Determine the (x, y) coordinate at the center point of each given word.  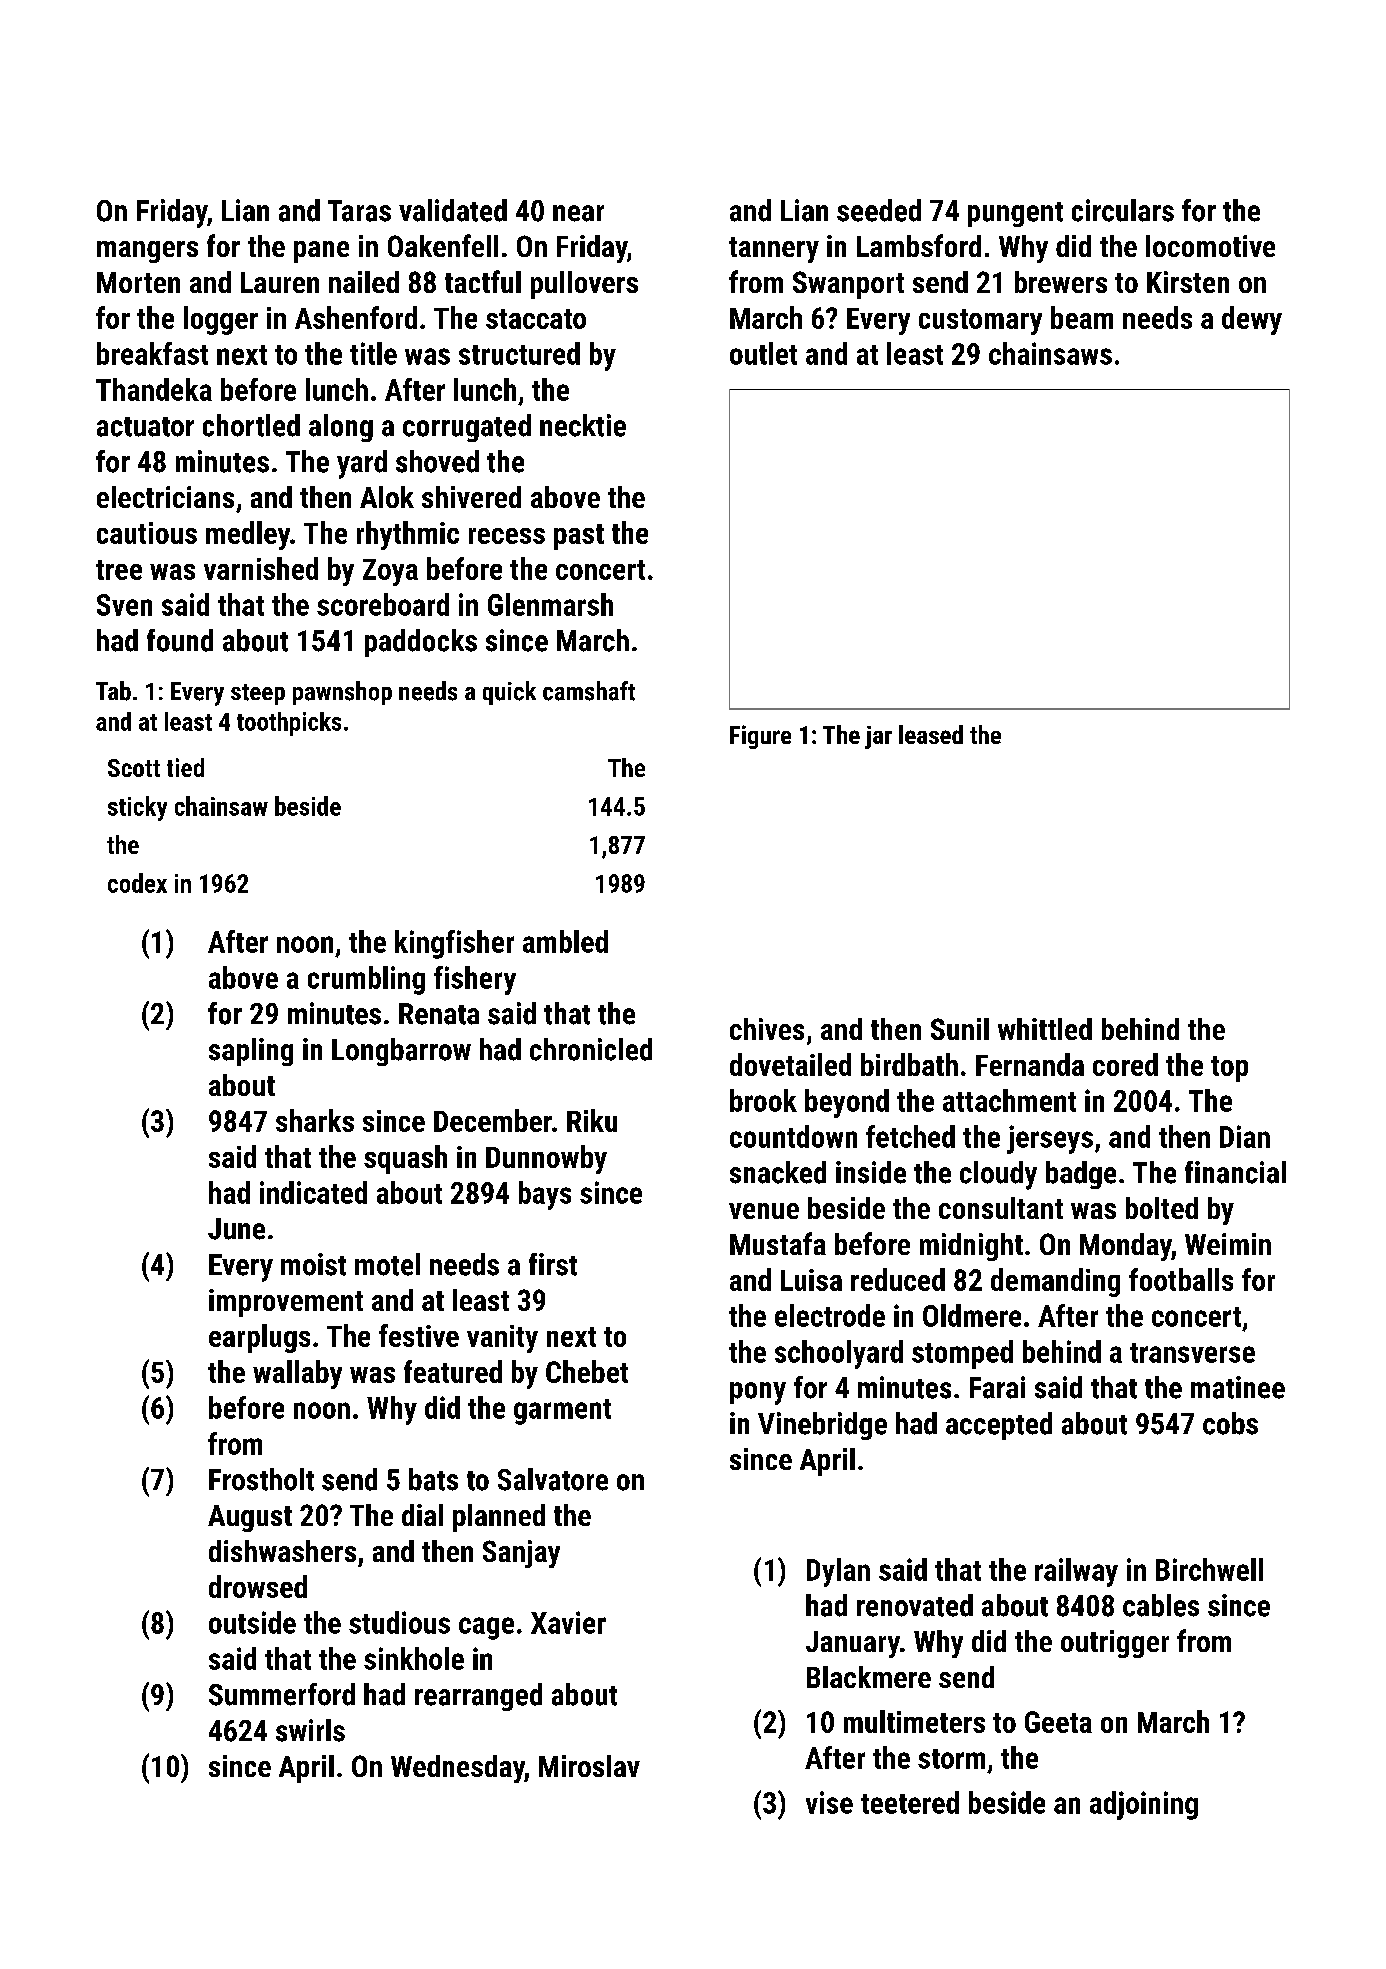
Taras (359, 211)
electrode (830, 1315)
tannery (774, 250)
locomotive (1210, 246)
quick (509, 693)
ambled (565, 941)
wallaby (297, 1374)
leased (931, 734)
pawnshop (342, 693)
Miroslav (589, 1766)
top (1229, 1069)
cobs (1230, 1423)
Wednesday (458, 1769)
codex (137, 883)
